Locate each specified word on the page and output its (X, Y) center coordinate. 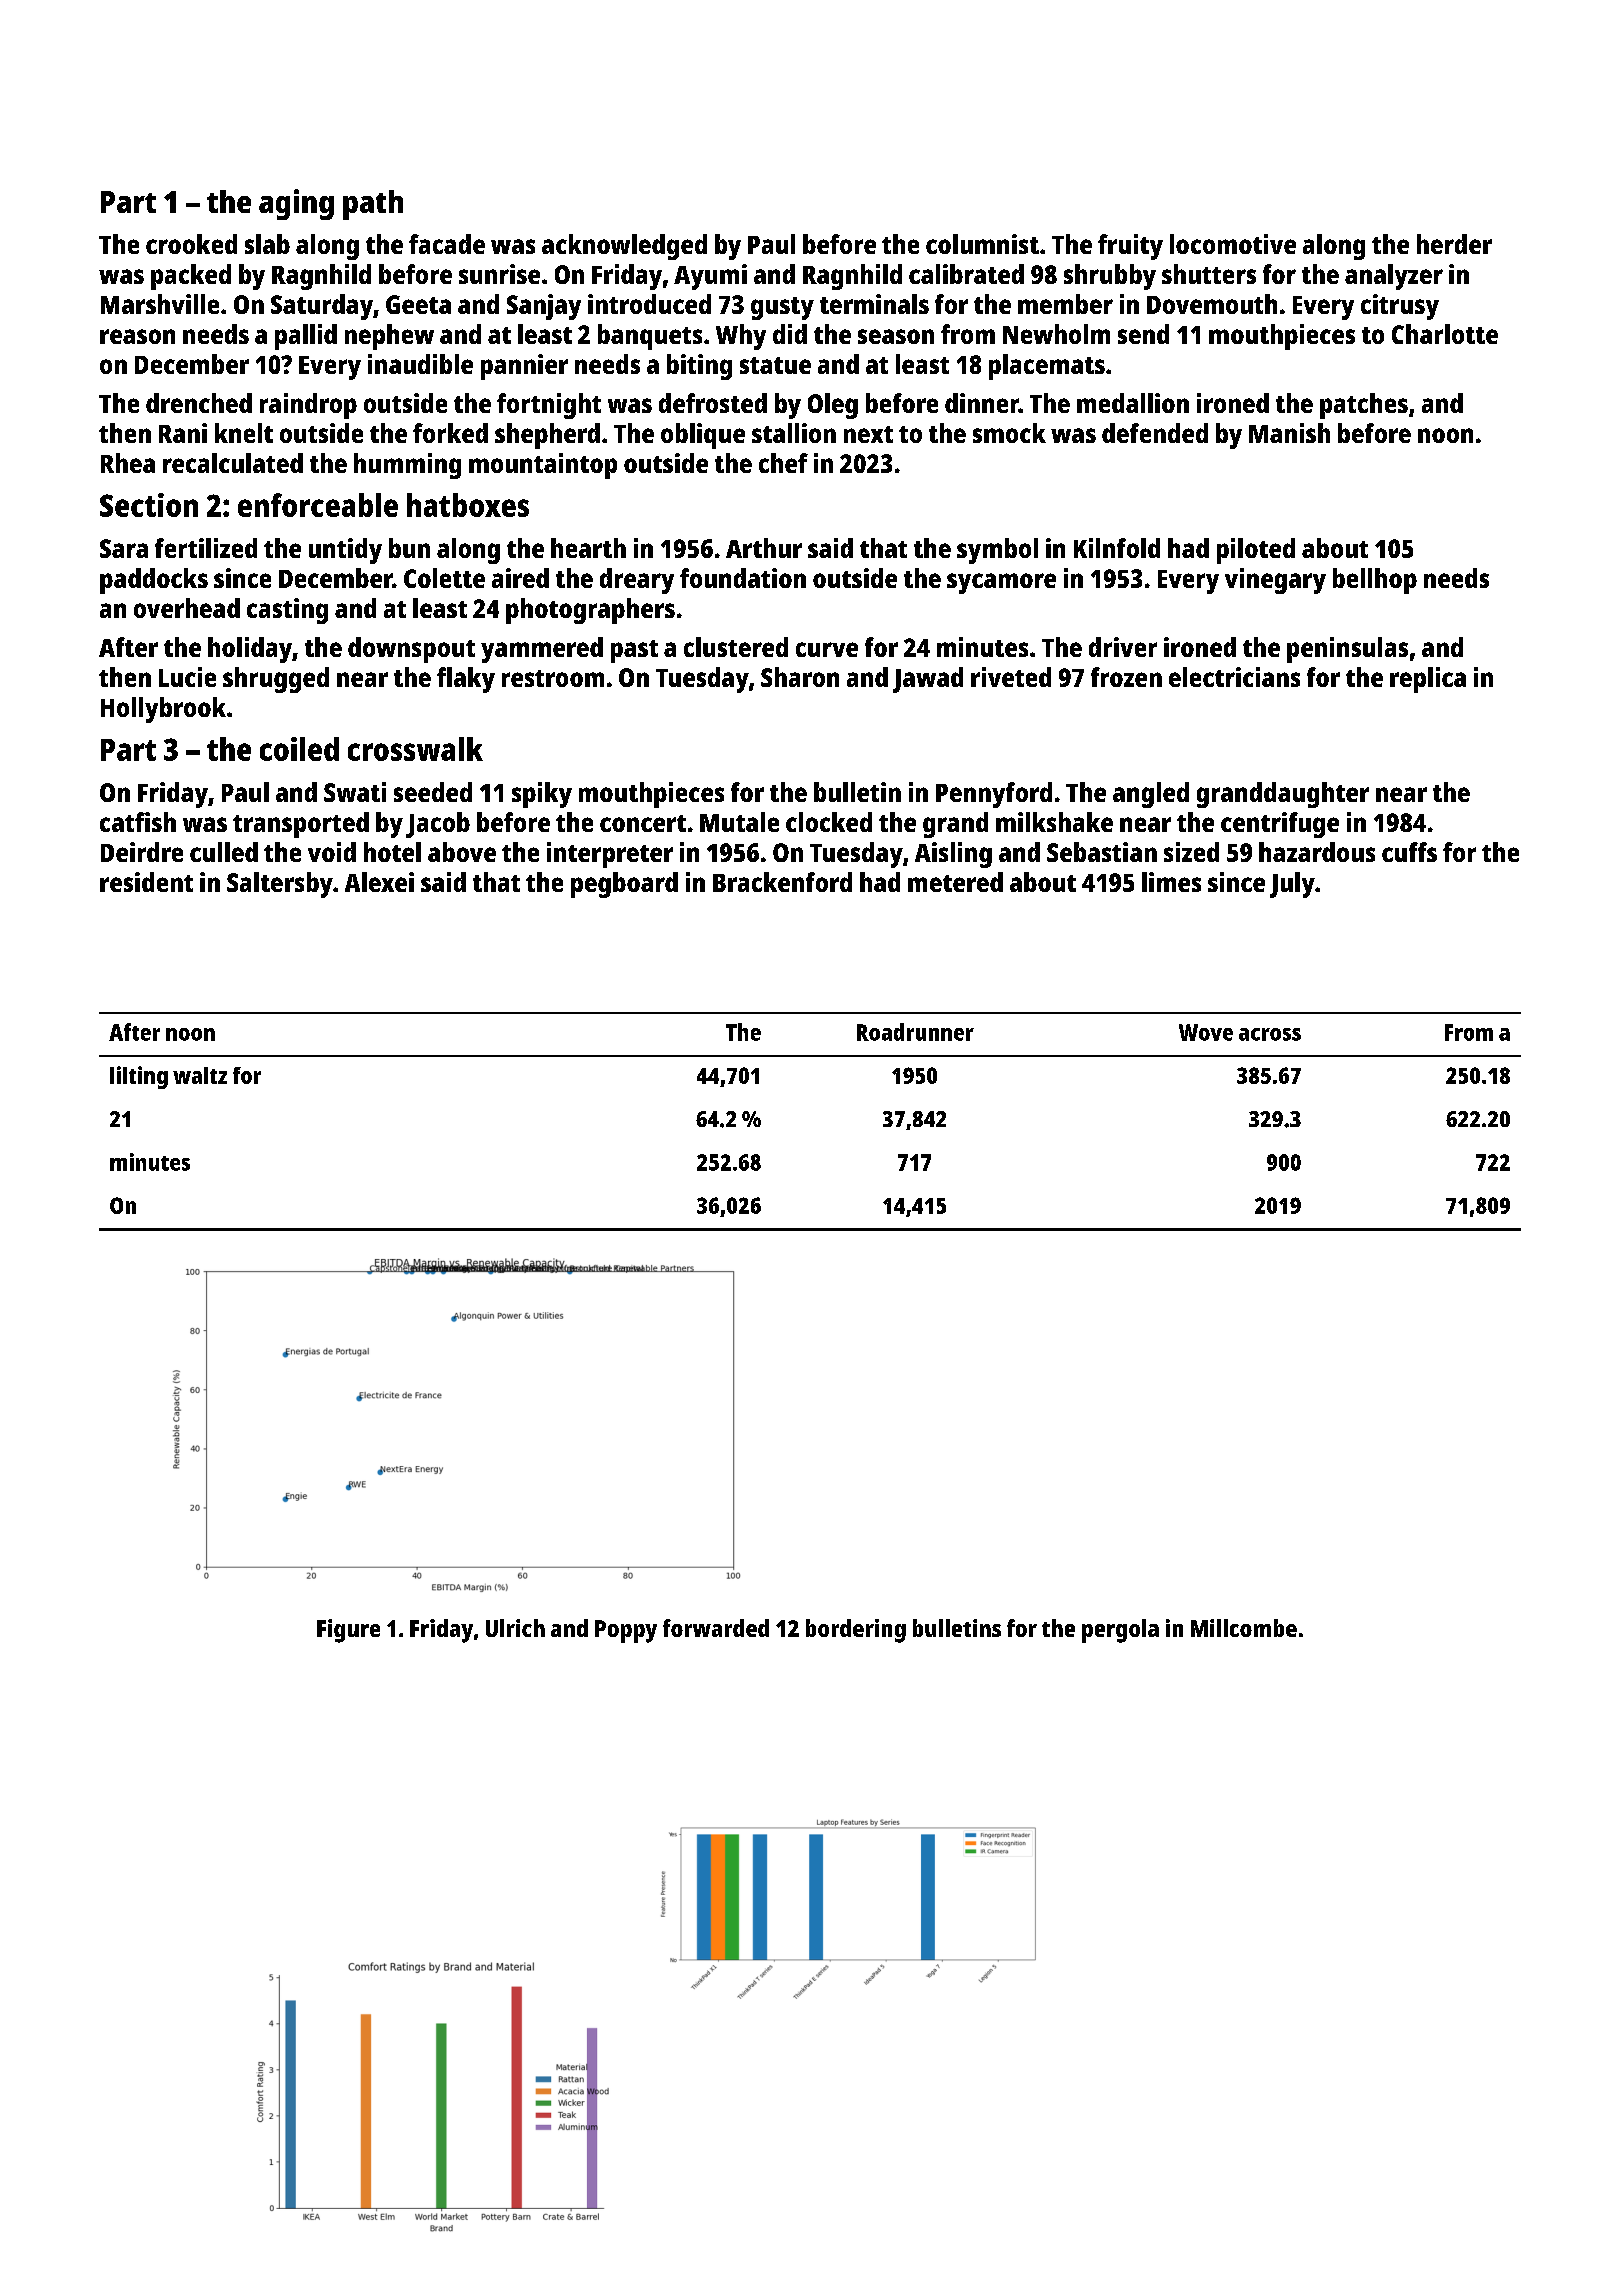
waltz (200, 1075)
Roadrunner (915, 1032)
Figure (348, 1631)
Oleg (833, 406)
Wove (1206, 1032)
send (1143, 334)
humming (407, 466)
